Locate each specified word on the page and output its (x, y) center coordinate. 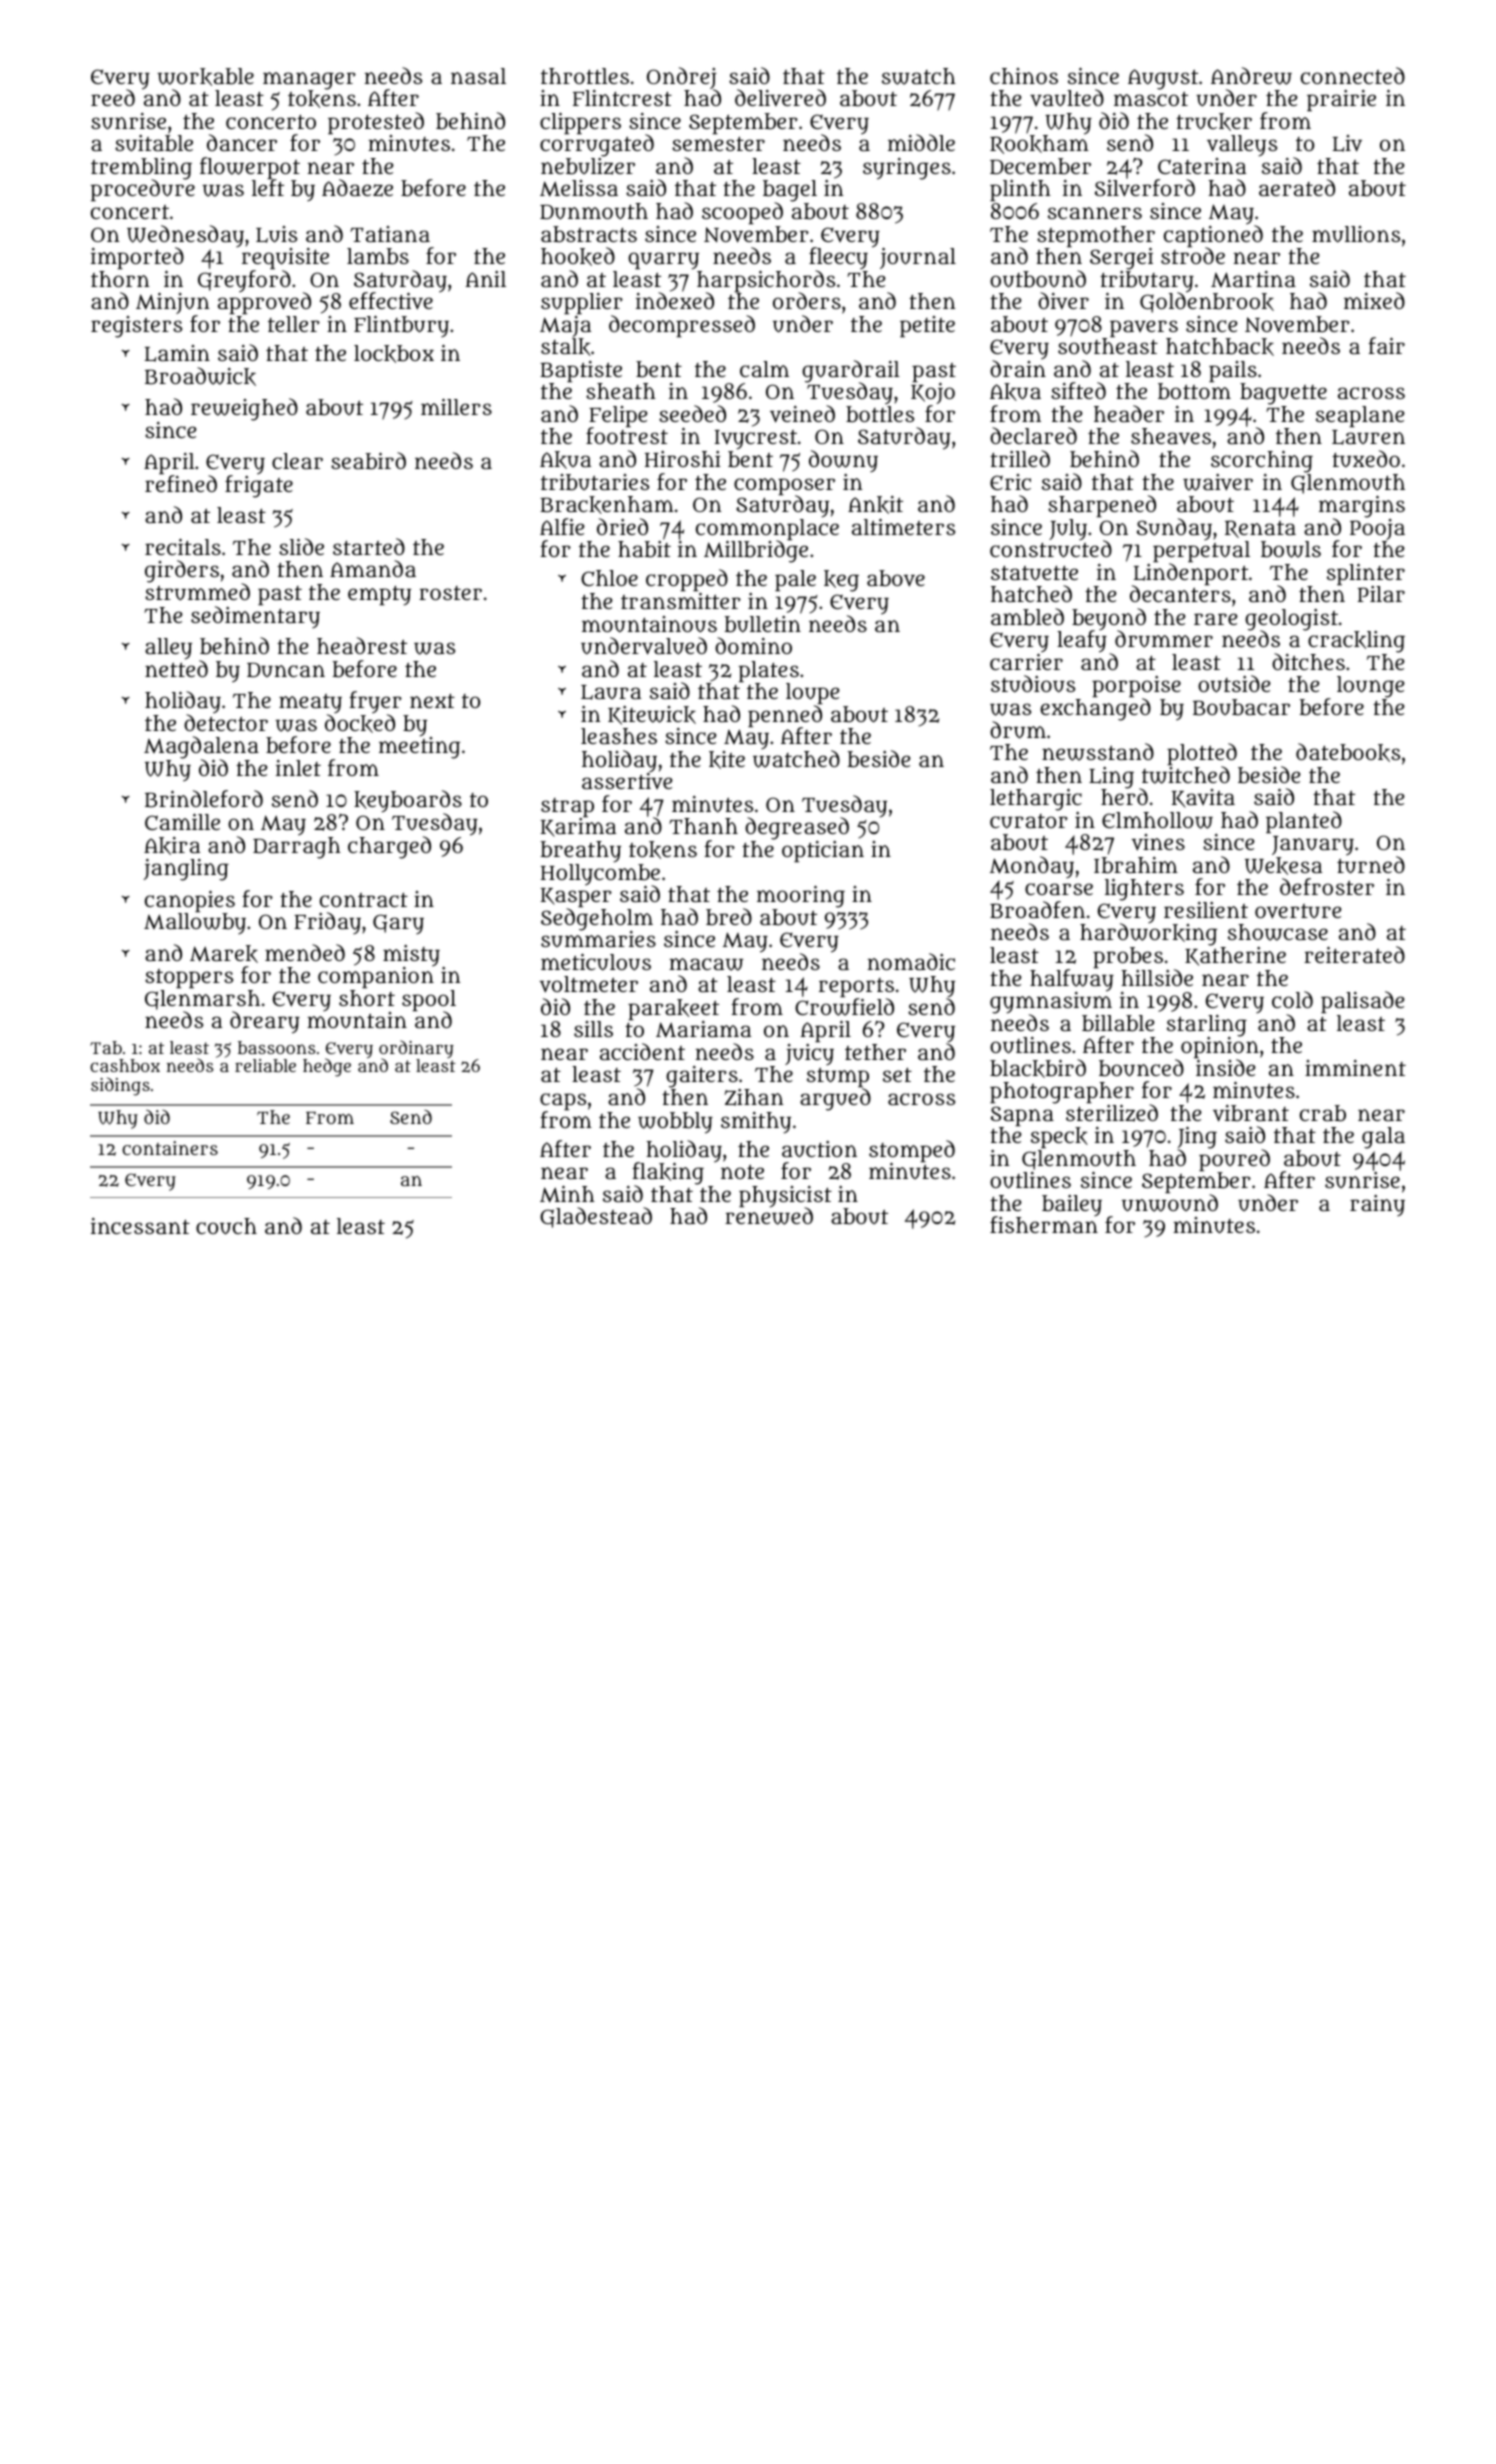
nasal (478, 76)
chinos (1024, 76)
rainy (1377, 1205)
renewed (769, 1216)
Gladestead (596, 1217)
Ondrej (682, 78)
